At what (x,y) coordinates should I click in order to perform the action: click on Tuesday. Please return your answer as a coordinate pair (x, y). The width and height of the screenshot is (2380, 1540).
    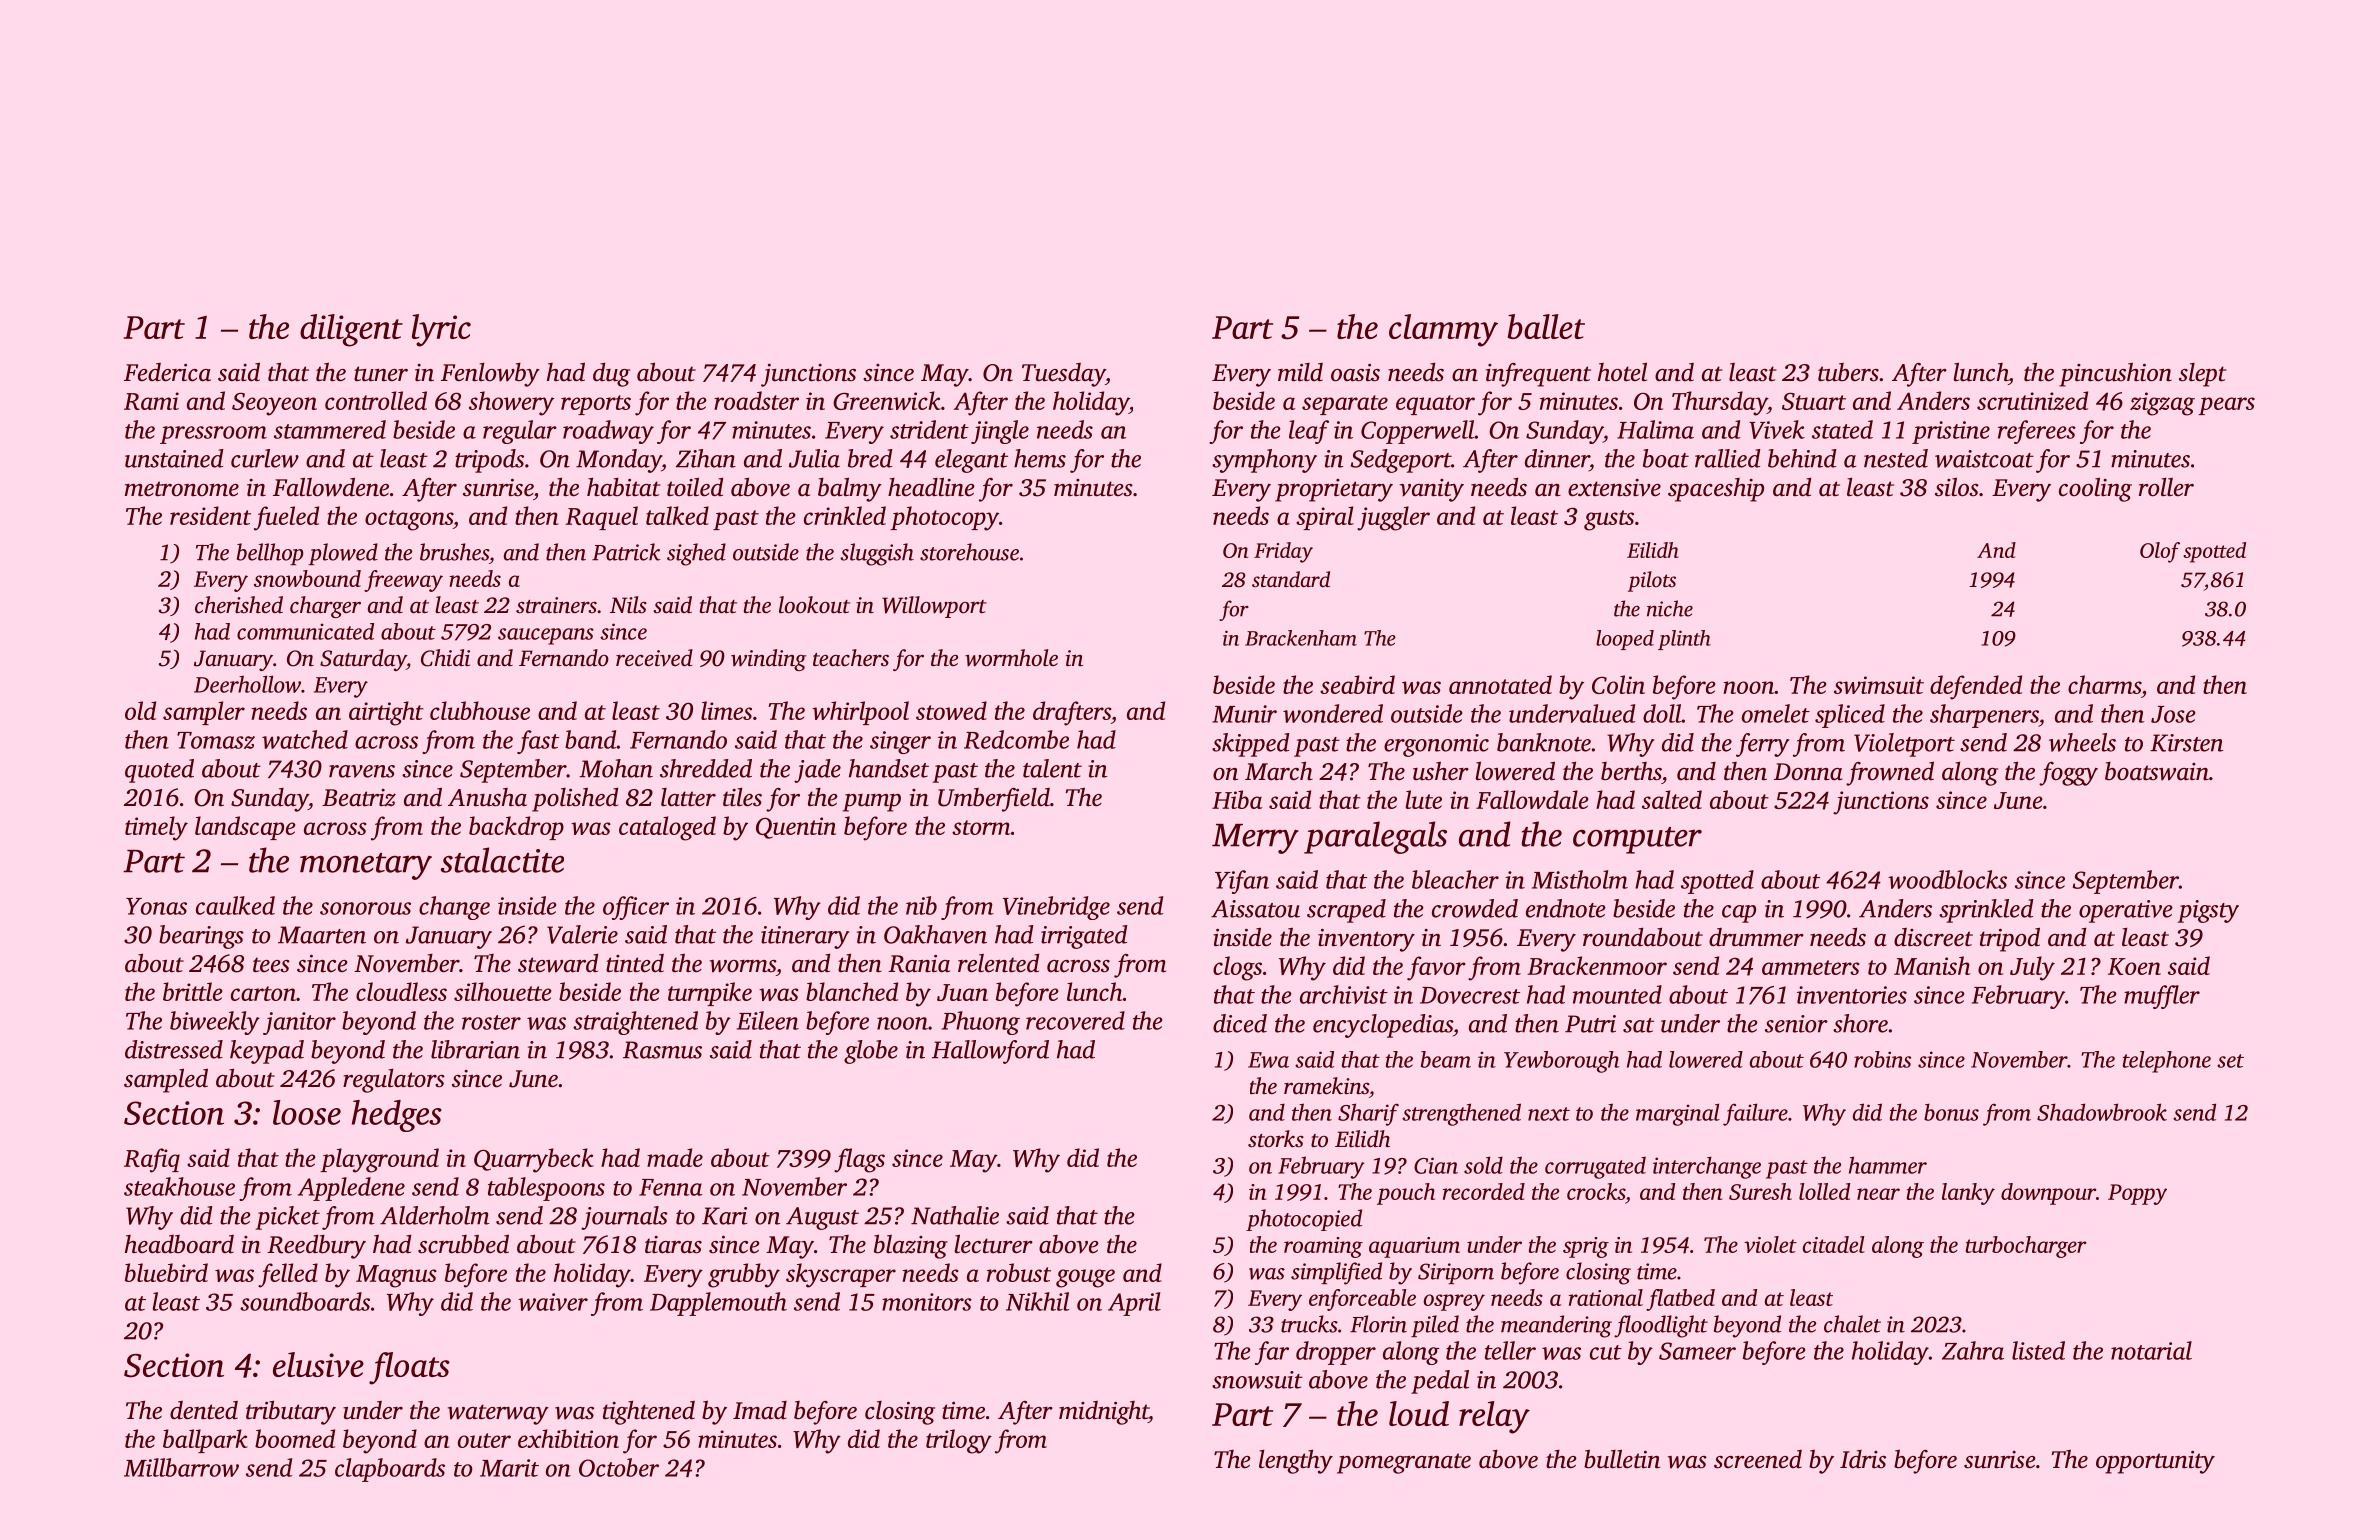
    Looking at the image, I should click on (1064, 375).
